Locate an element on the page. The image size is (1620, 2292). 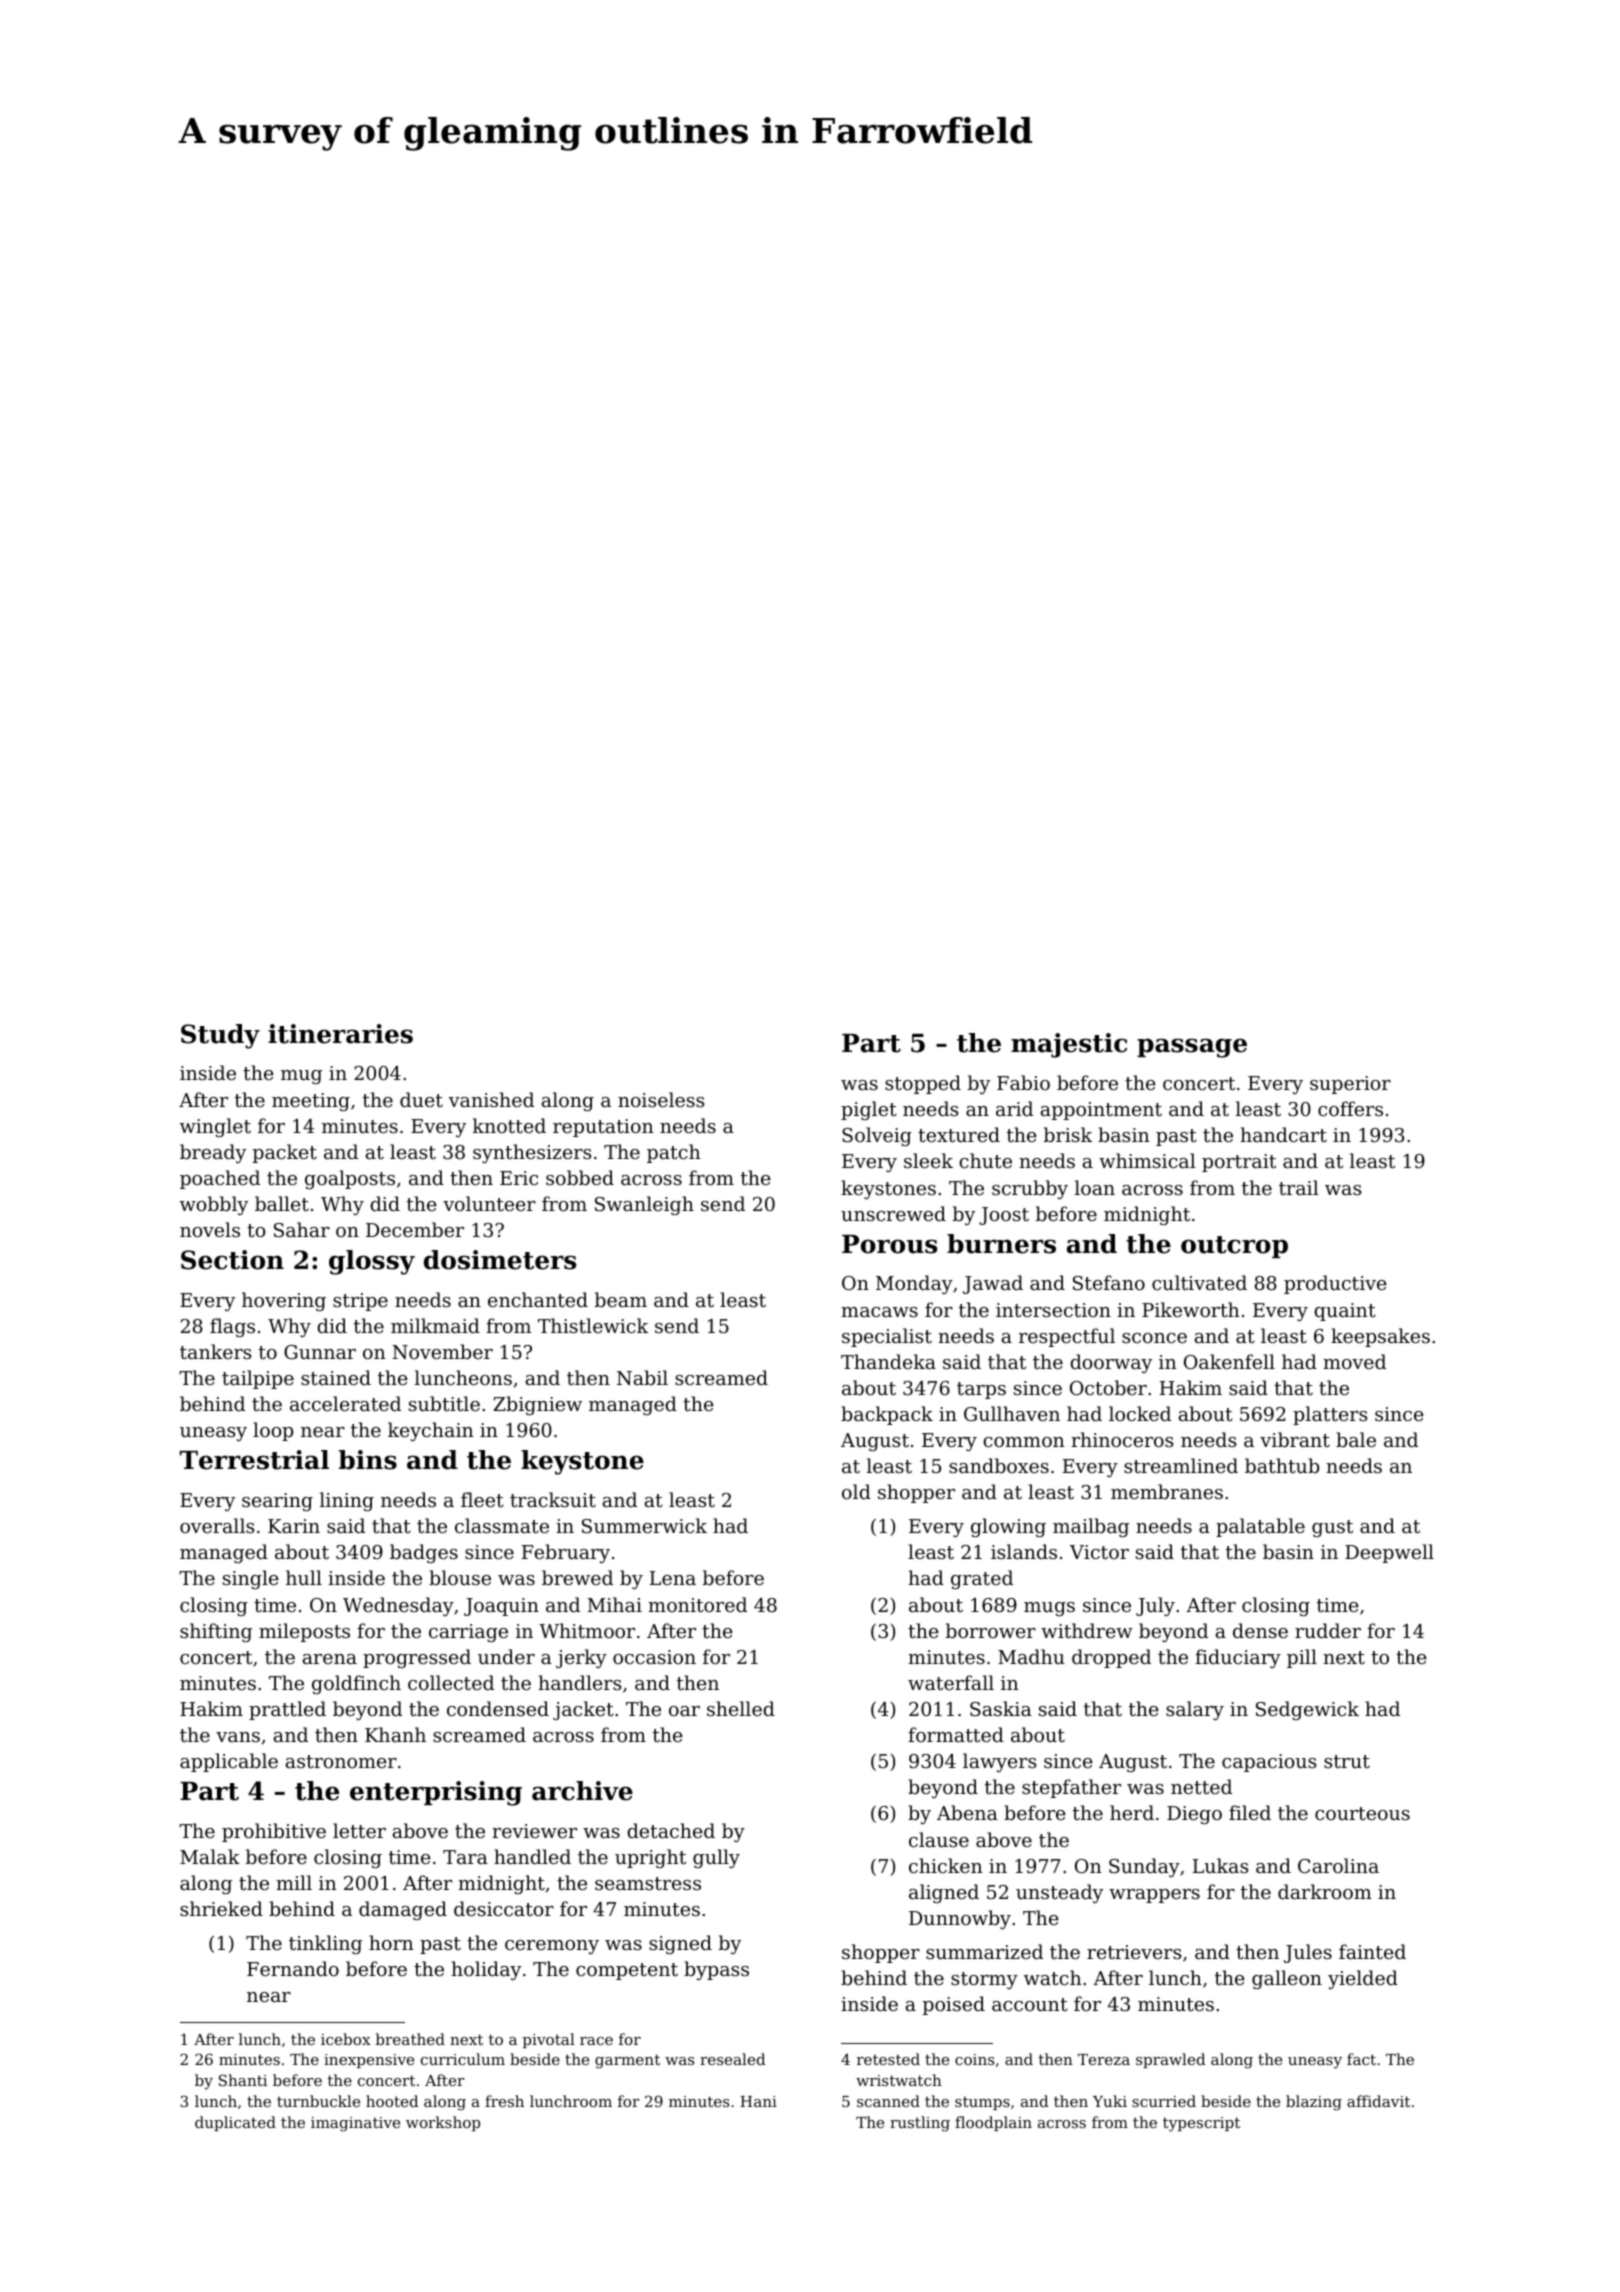
formatted is located at coordinates (956, 1734).
